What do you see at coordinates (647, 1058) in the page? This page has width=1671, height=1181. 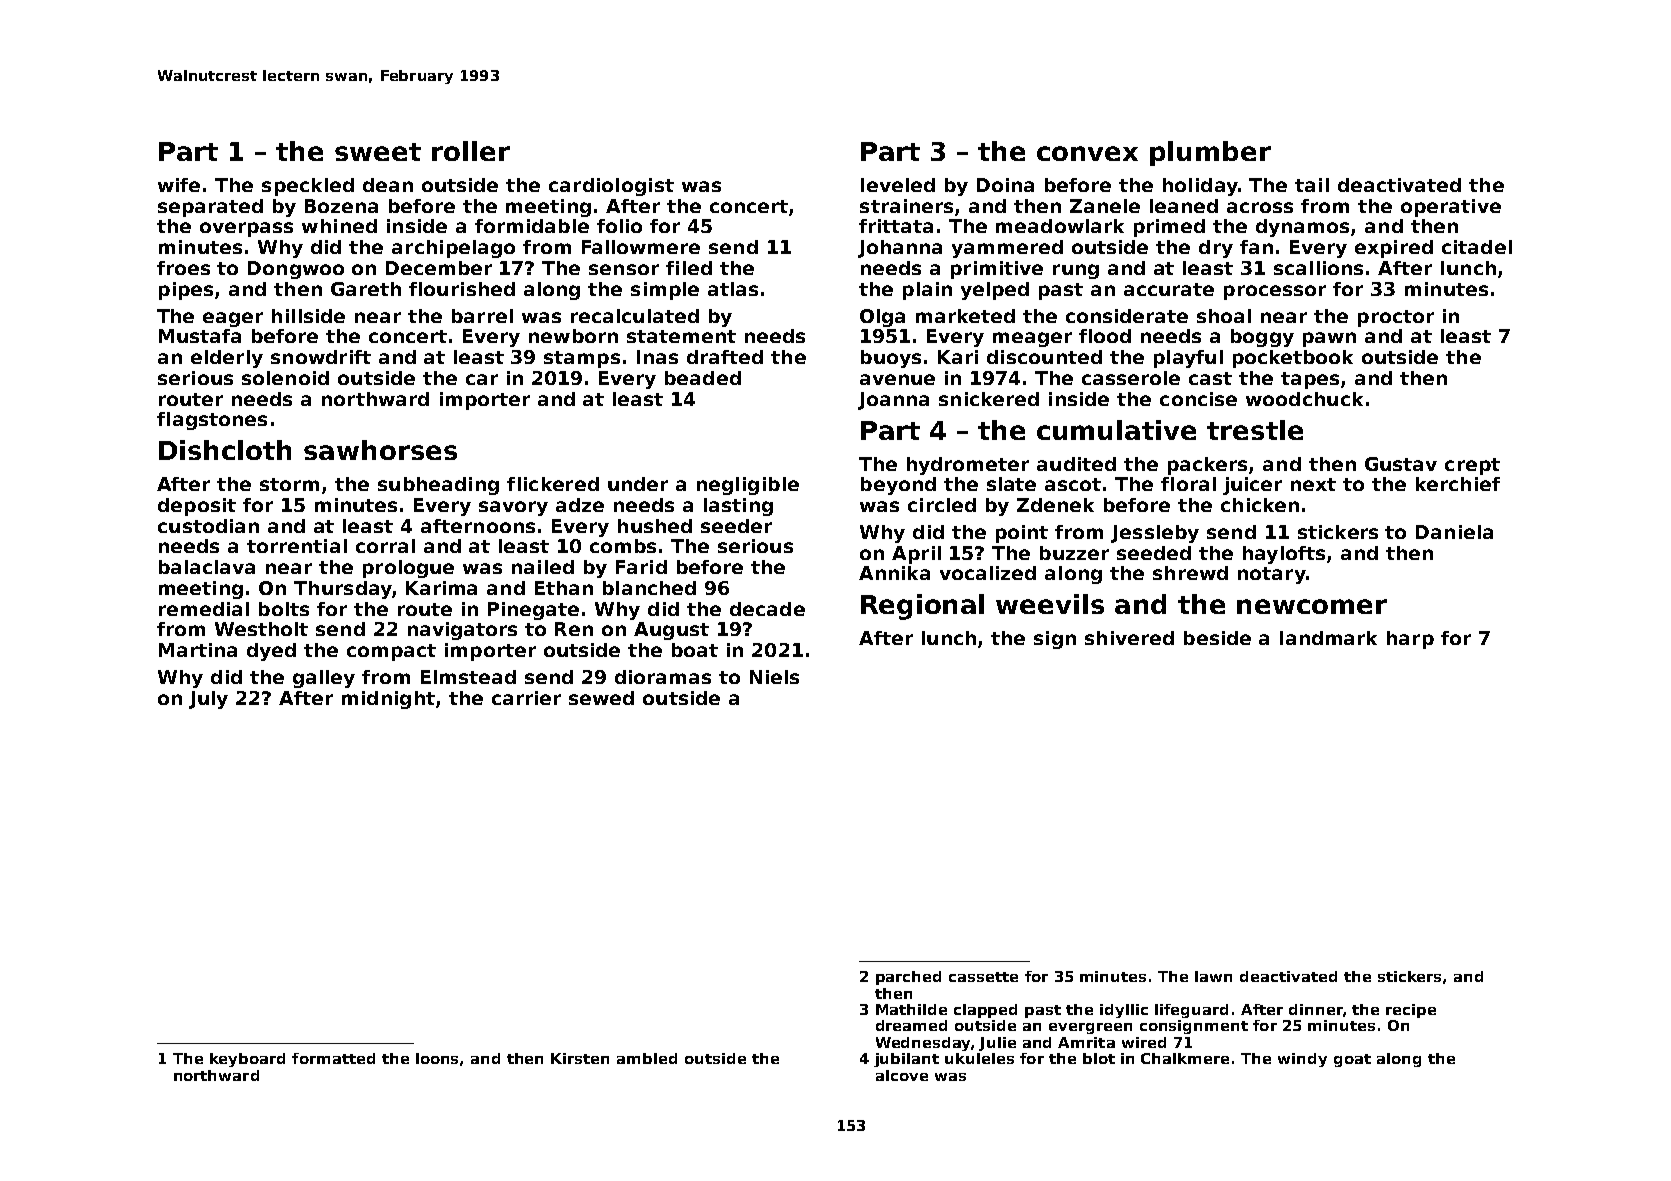 I see `ambled` at bounding box center [647, 1058].
